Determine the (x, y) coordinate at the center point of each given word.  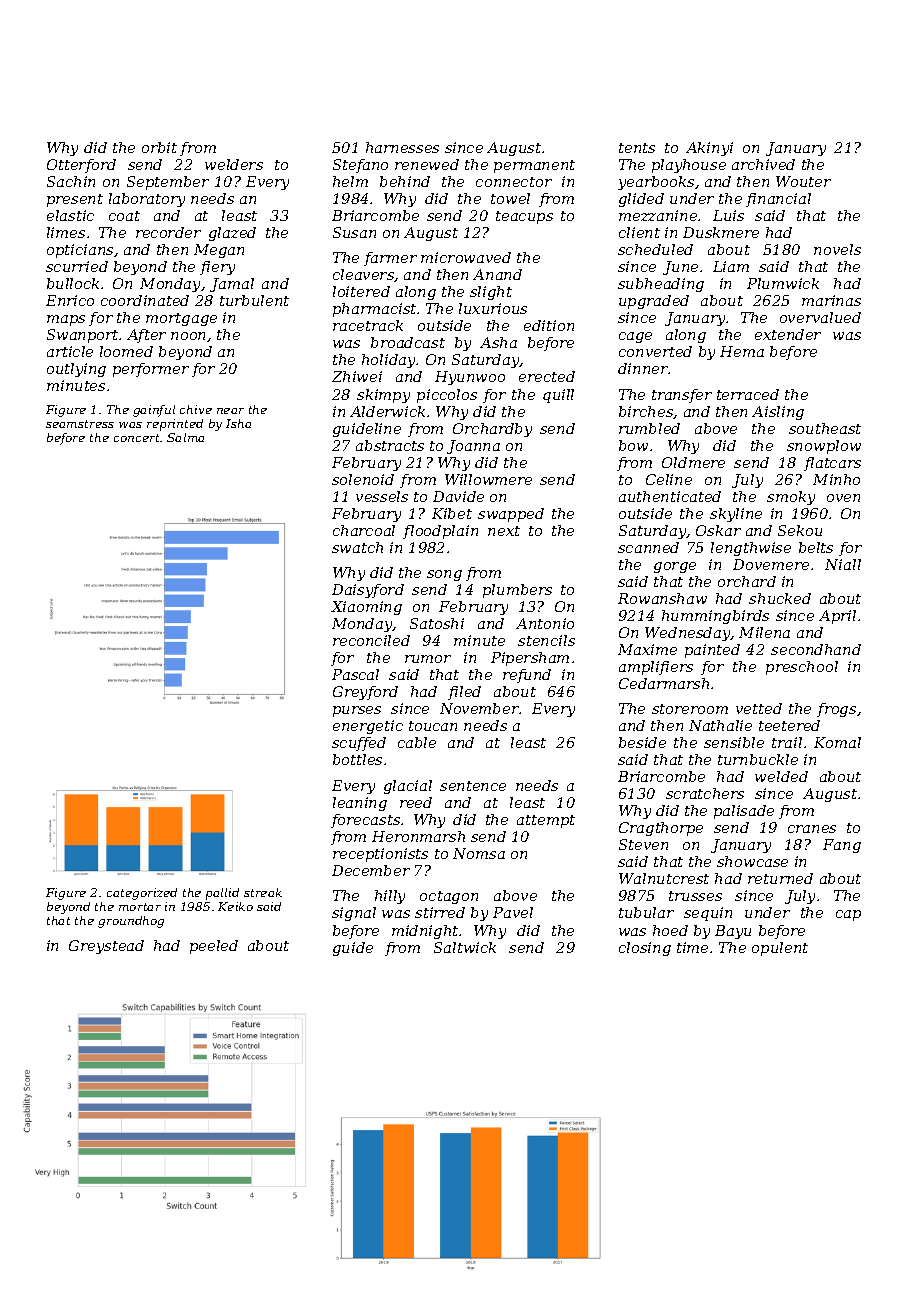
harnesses (402, 147)
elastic (70, 215)
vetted (759, 708)
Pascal (355, 674)
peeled (214, 947)
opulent (780, 949)
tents (637, 148)
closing (645, 949)
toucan (433, 726)
